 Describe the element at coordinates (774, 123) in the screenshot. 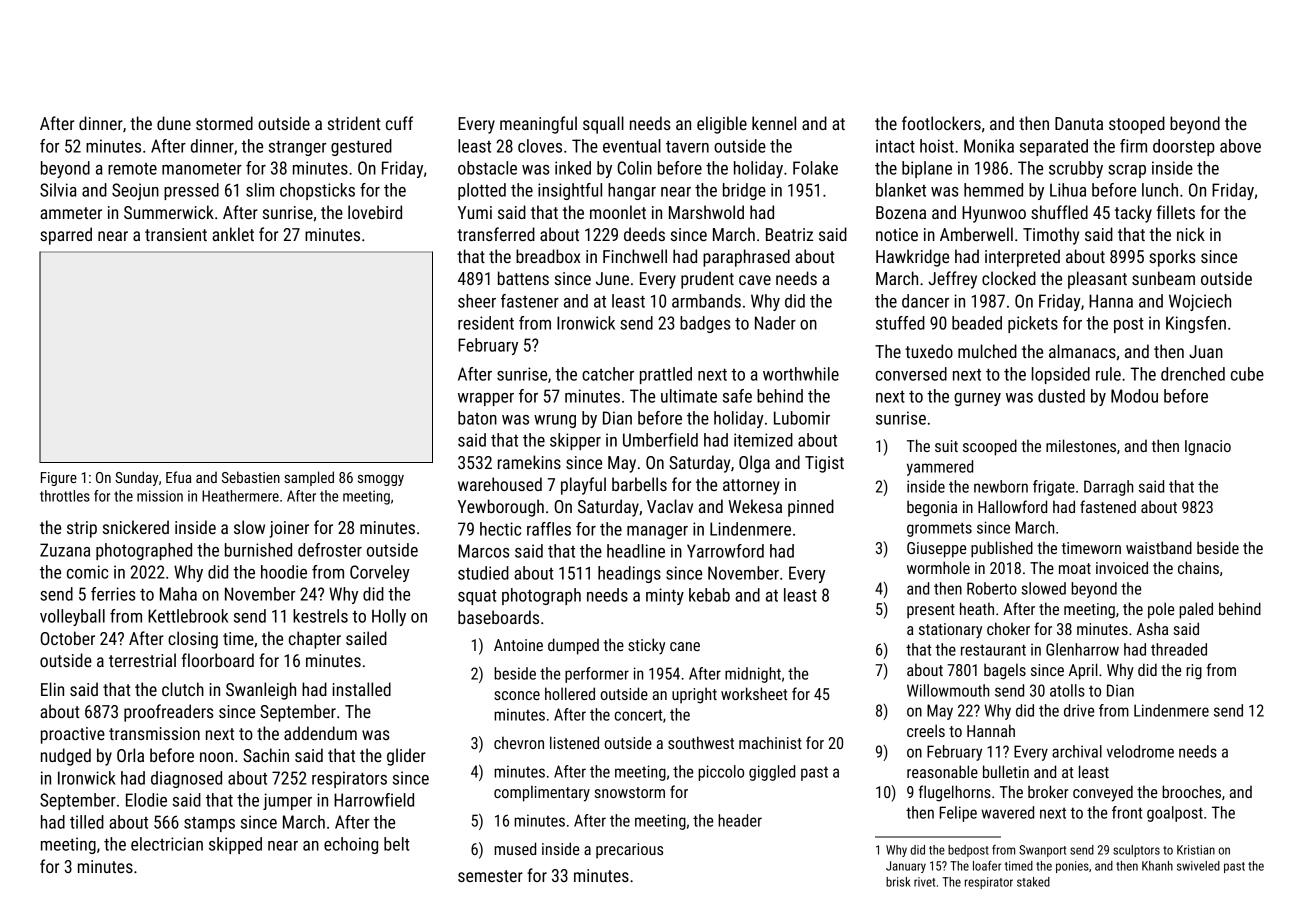

I see `kennel` at that location.
